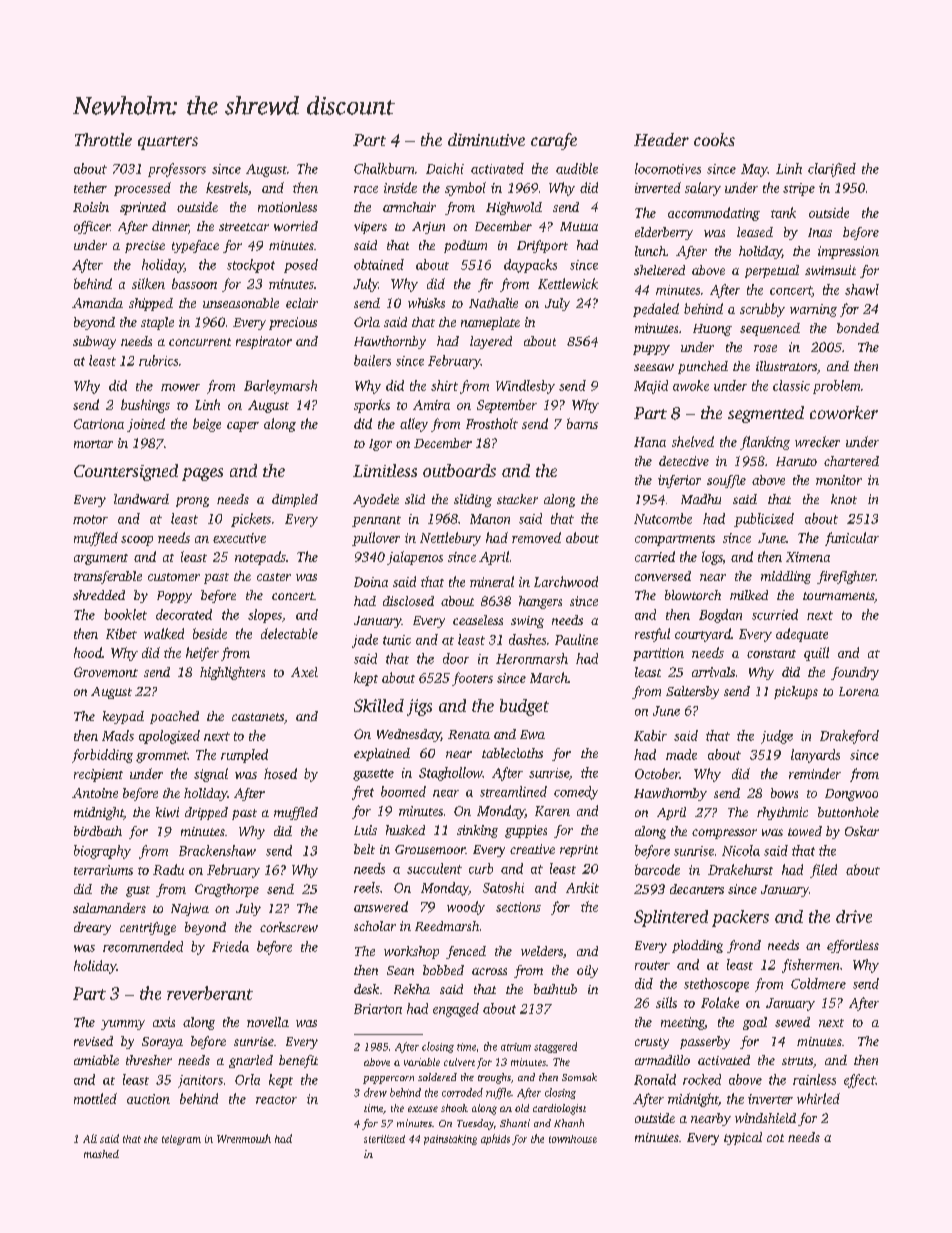 Image resolution: width=952 pixels, height=1233 pixels. Describe the element at coordinates (108, 577) in the document. I see `transferable` at that location.
